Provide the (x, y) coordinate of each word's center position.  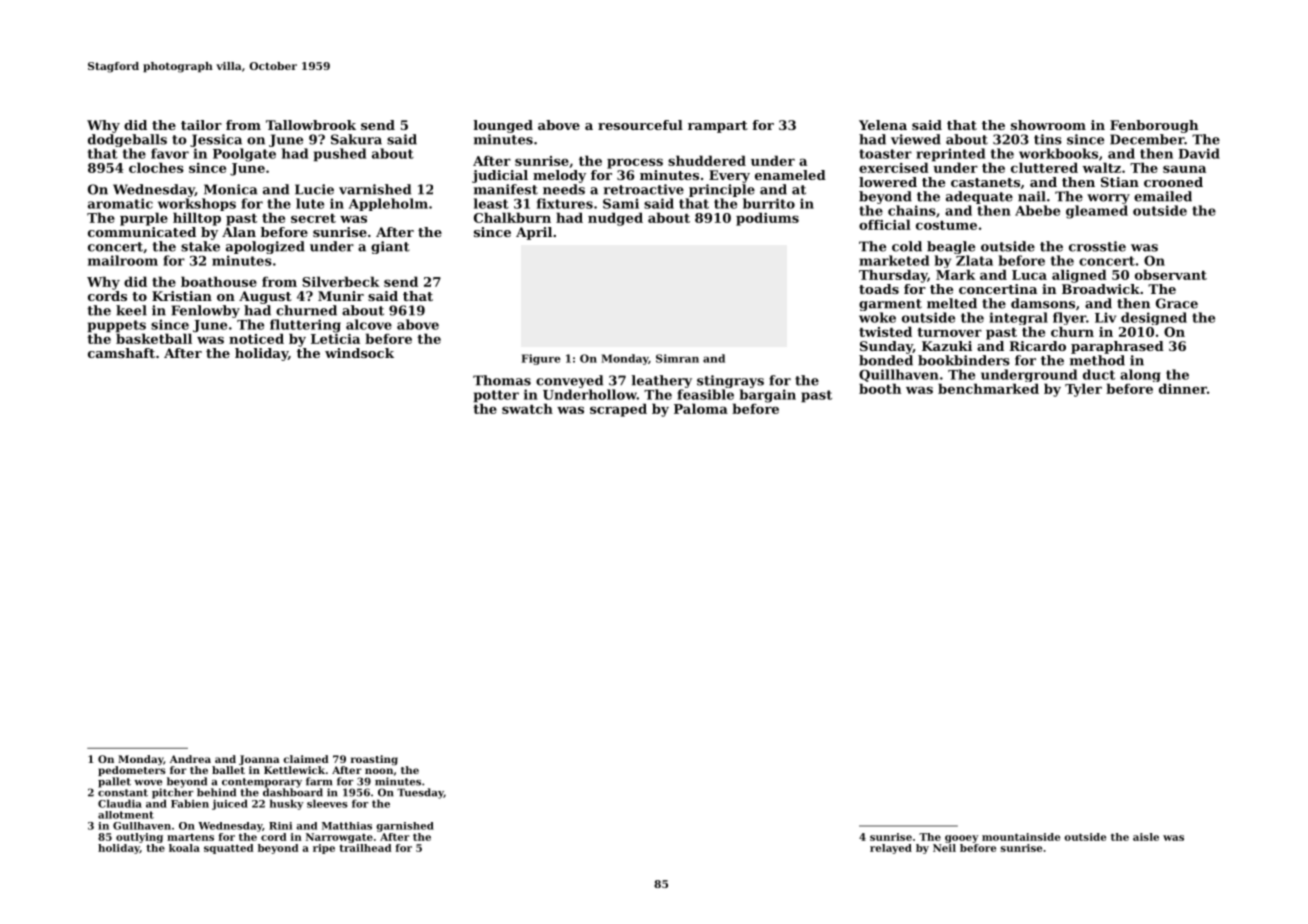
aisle (1146, 837)
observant (1171, 274)
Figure (541, 359)
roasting (374, 760)
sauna (1184, 169)
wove (148, 783)
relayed (891, 849)
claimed (306, 759)
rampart (718, 127)
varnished (375, 189)
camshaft (121, 353)
